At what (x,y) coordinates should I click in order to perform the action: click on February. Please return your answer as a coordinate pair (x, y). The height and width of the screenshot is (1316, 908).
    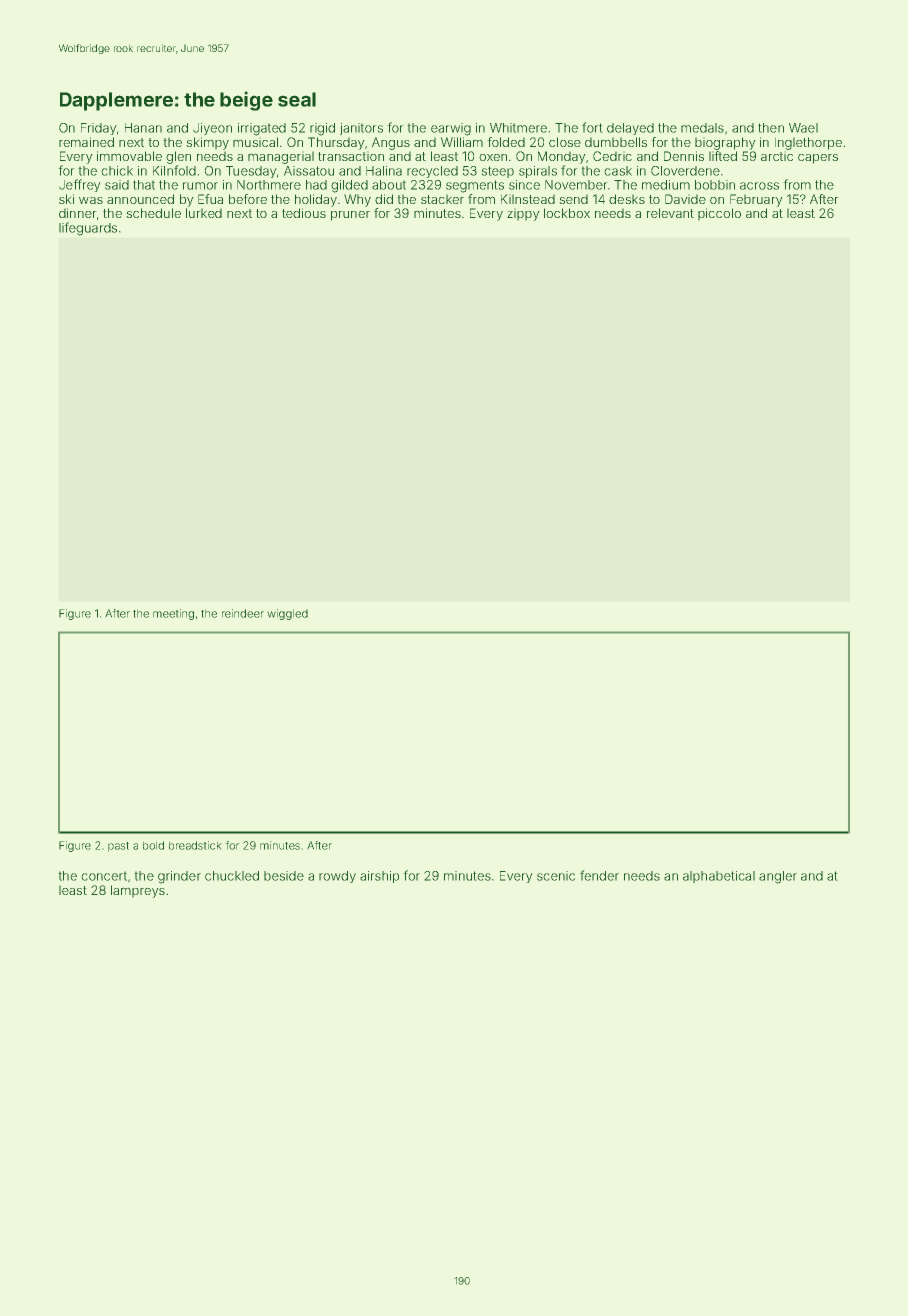
    Looking at the image, I should click on (756, 200).
